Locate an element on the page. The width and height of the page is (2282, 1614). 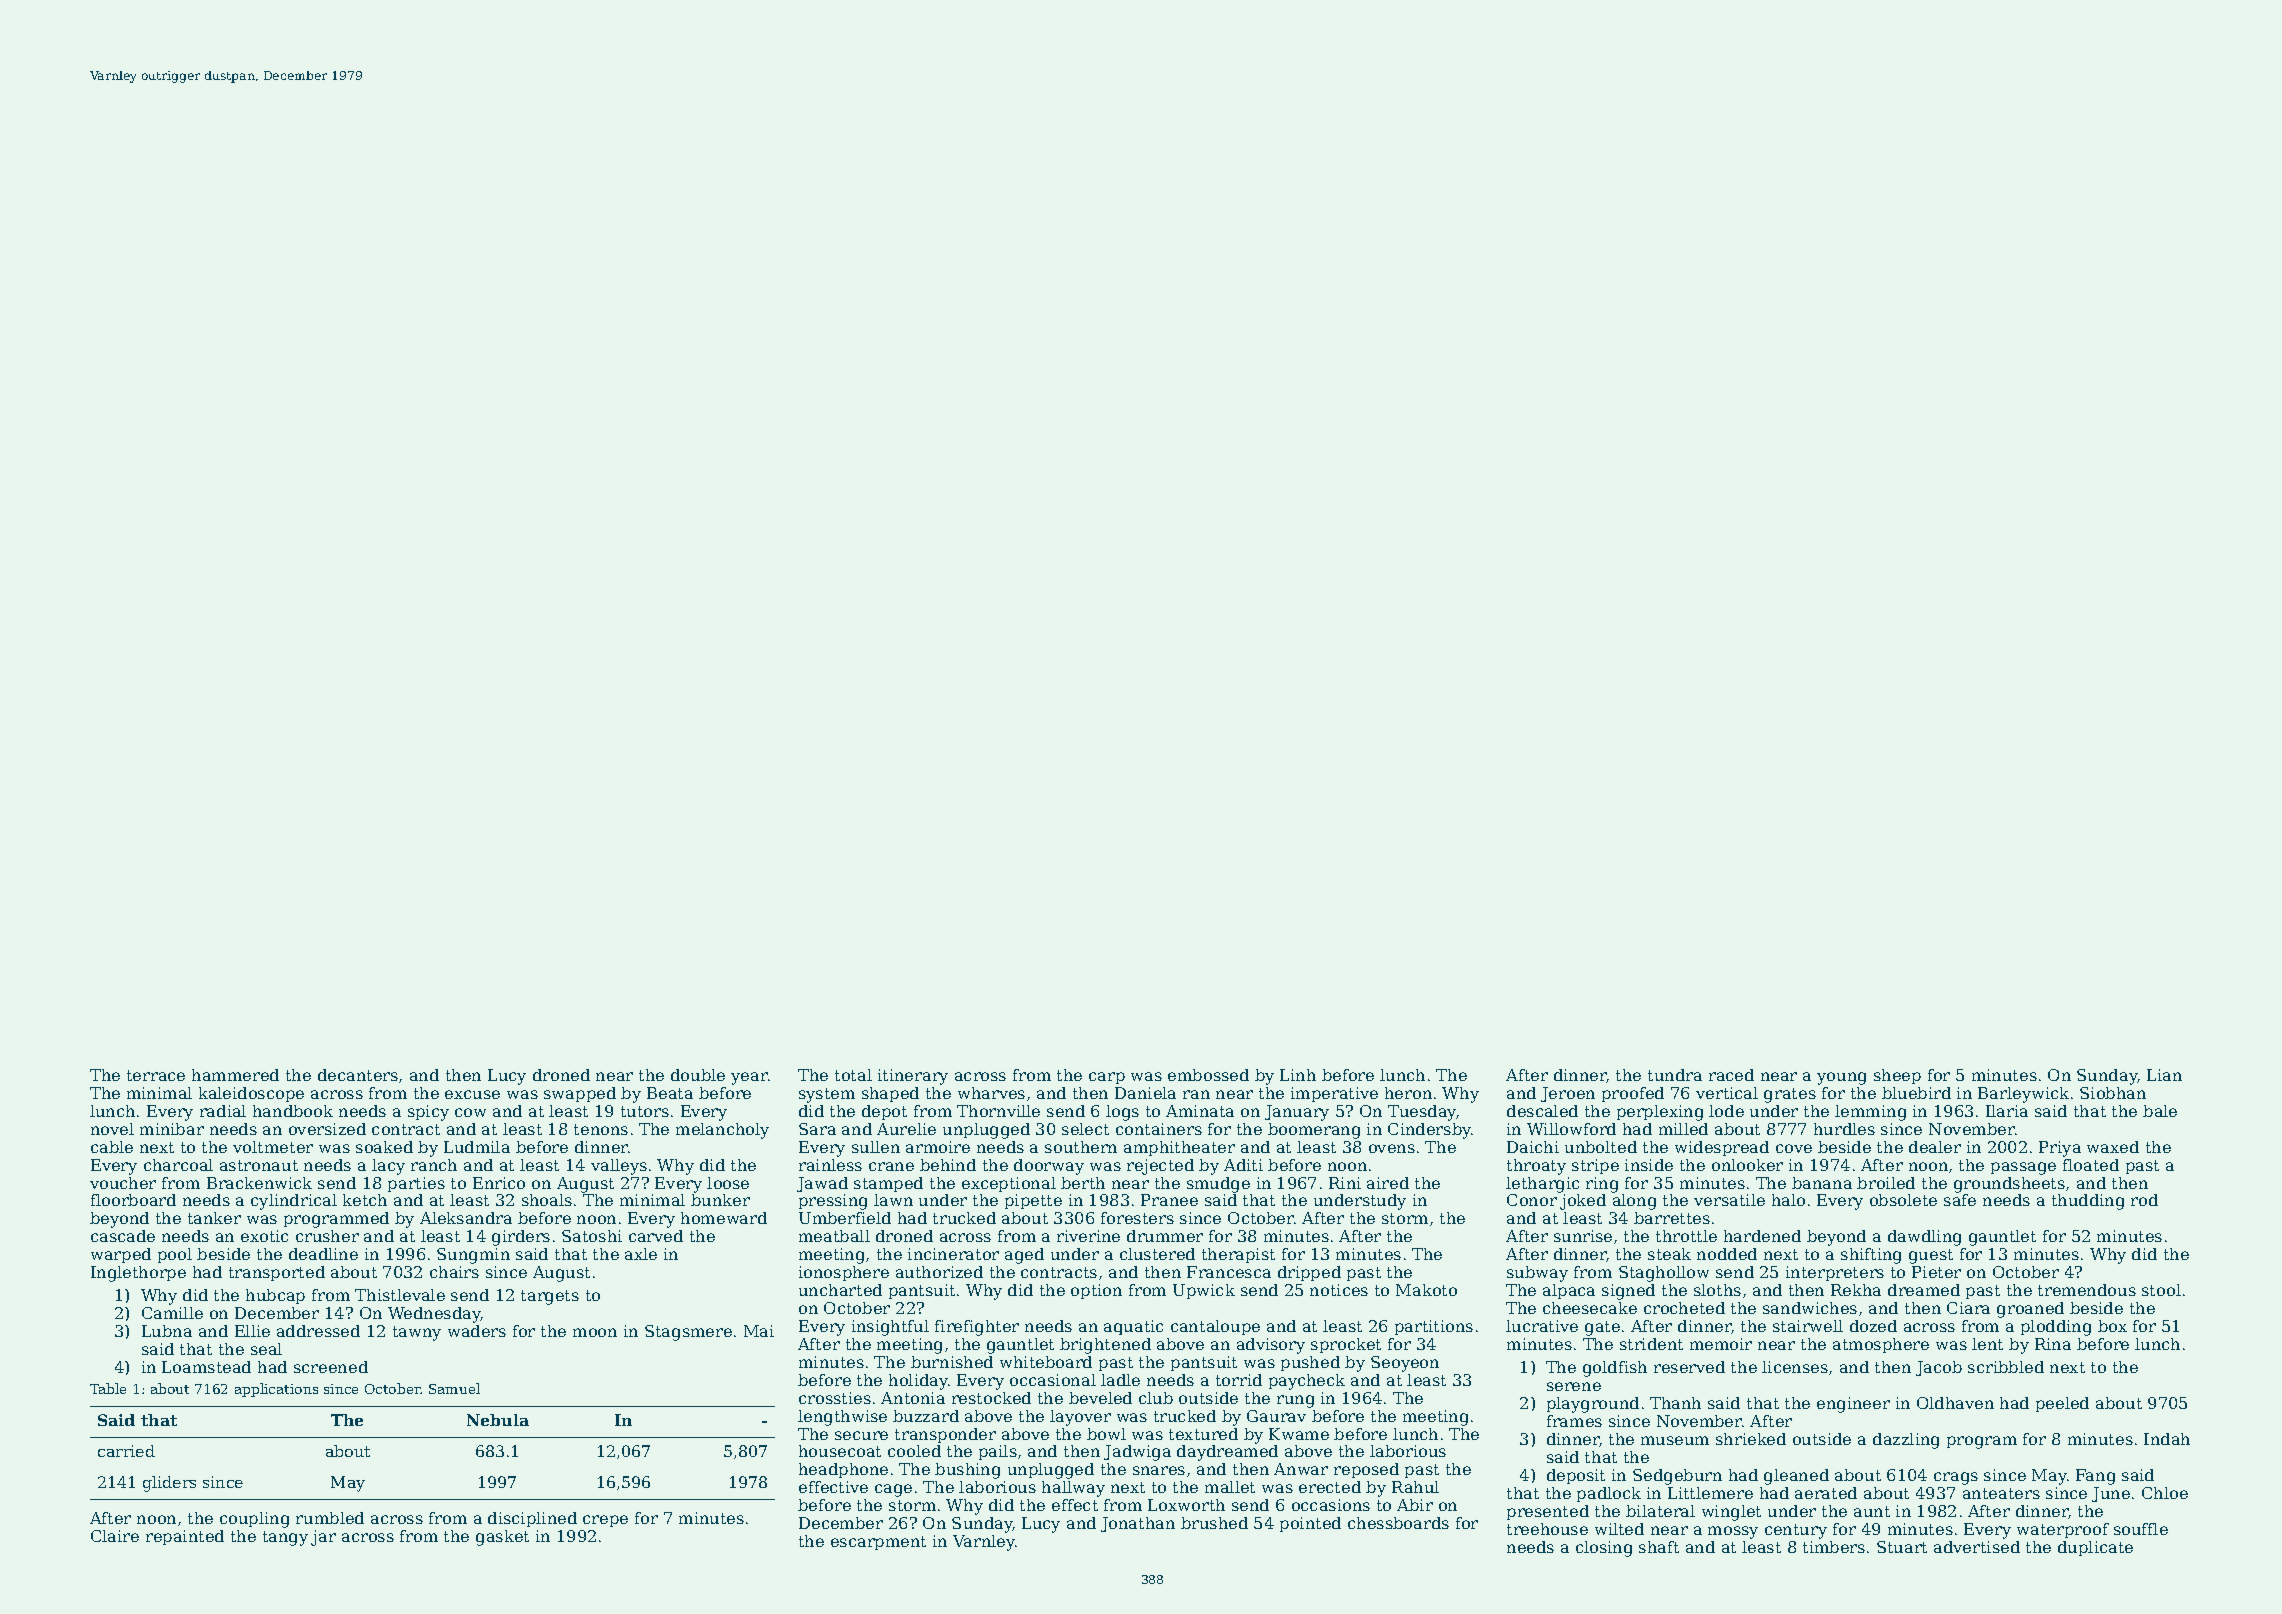
applications is located at coordinates (276, 1390).
